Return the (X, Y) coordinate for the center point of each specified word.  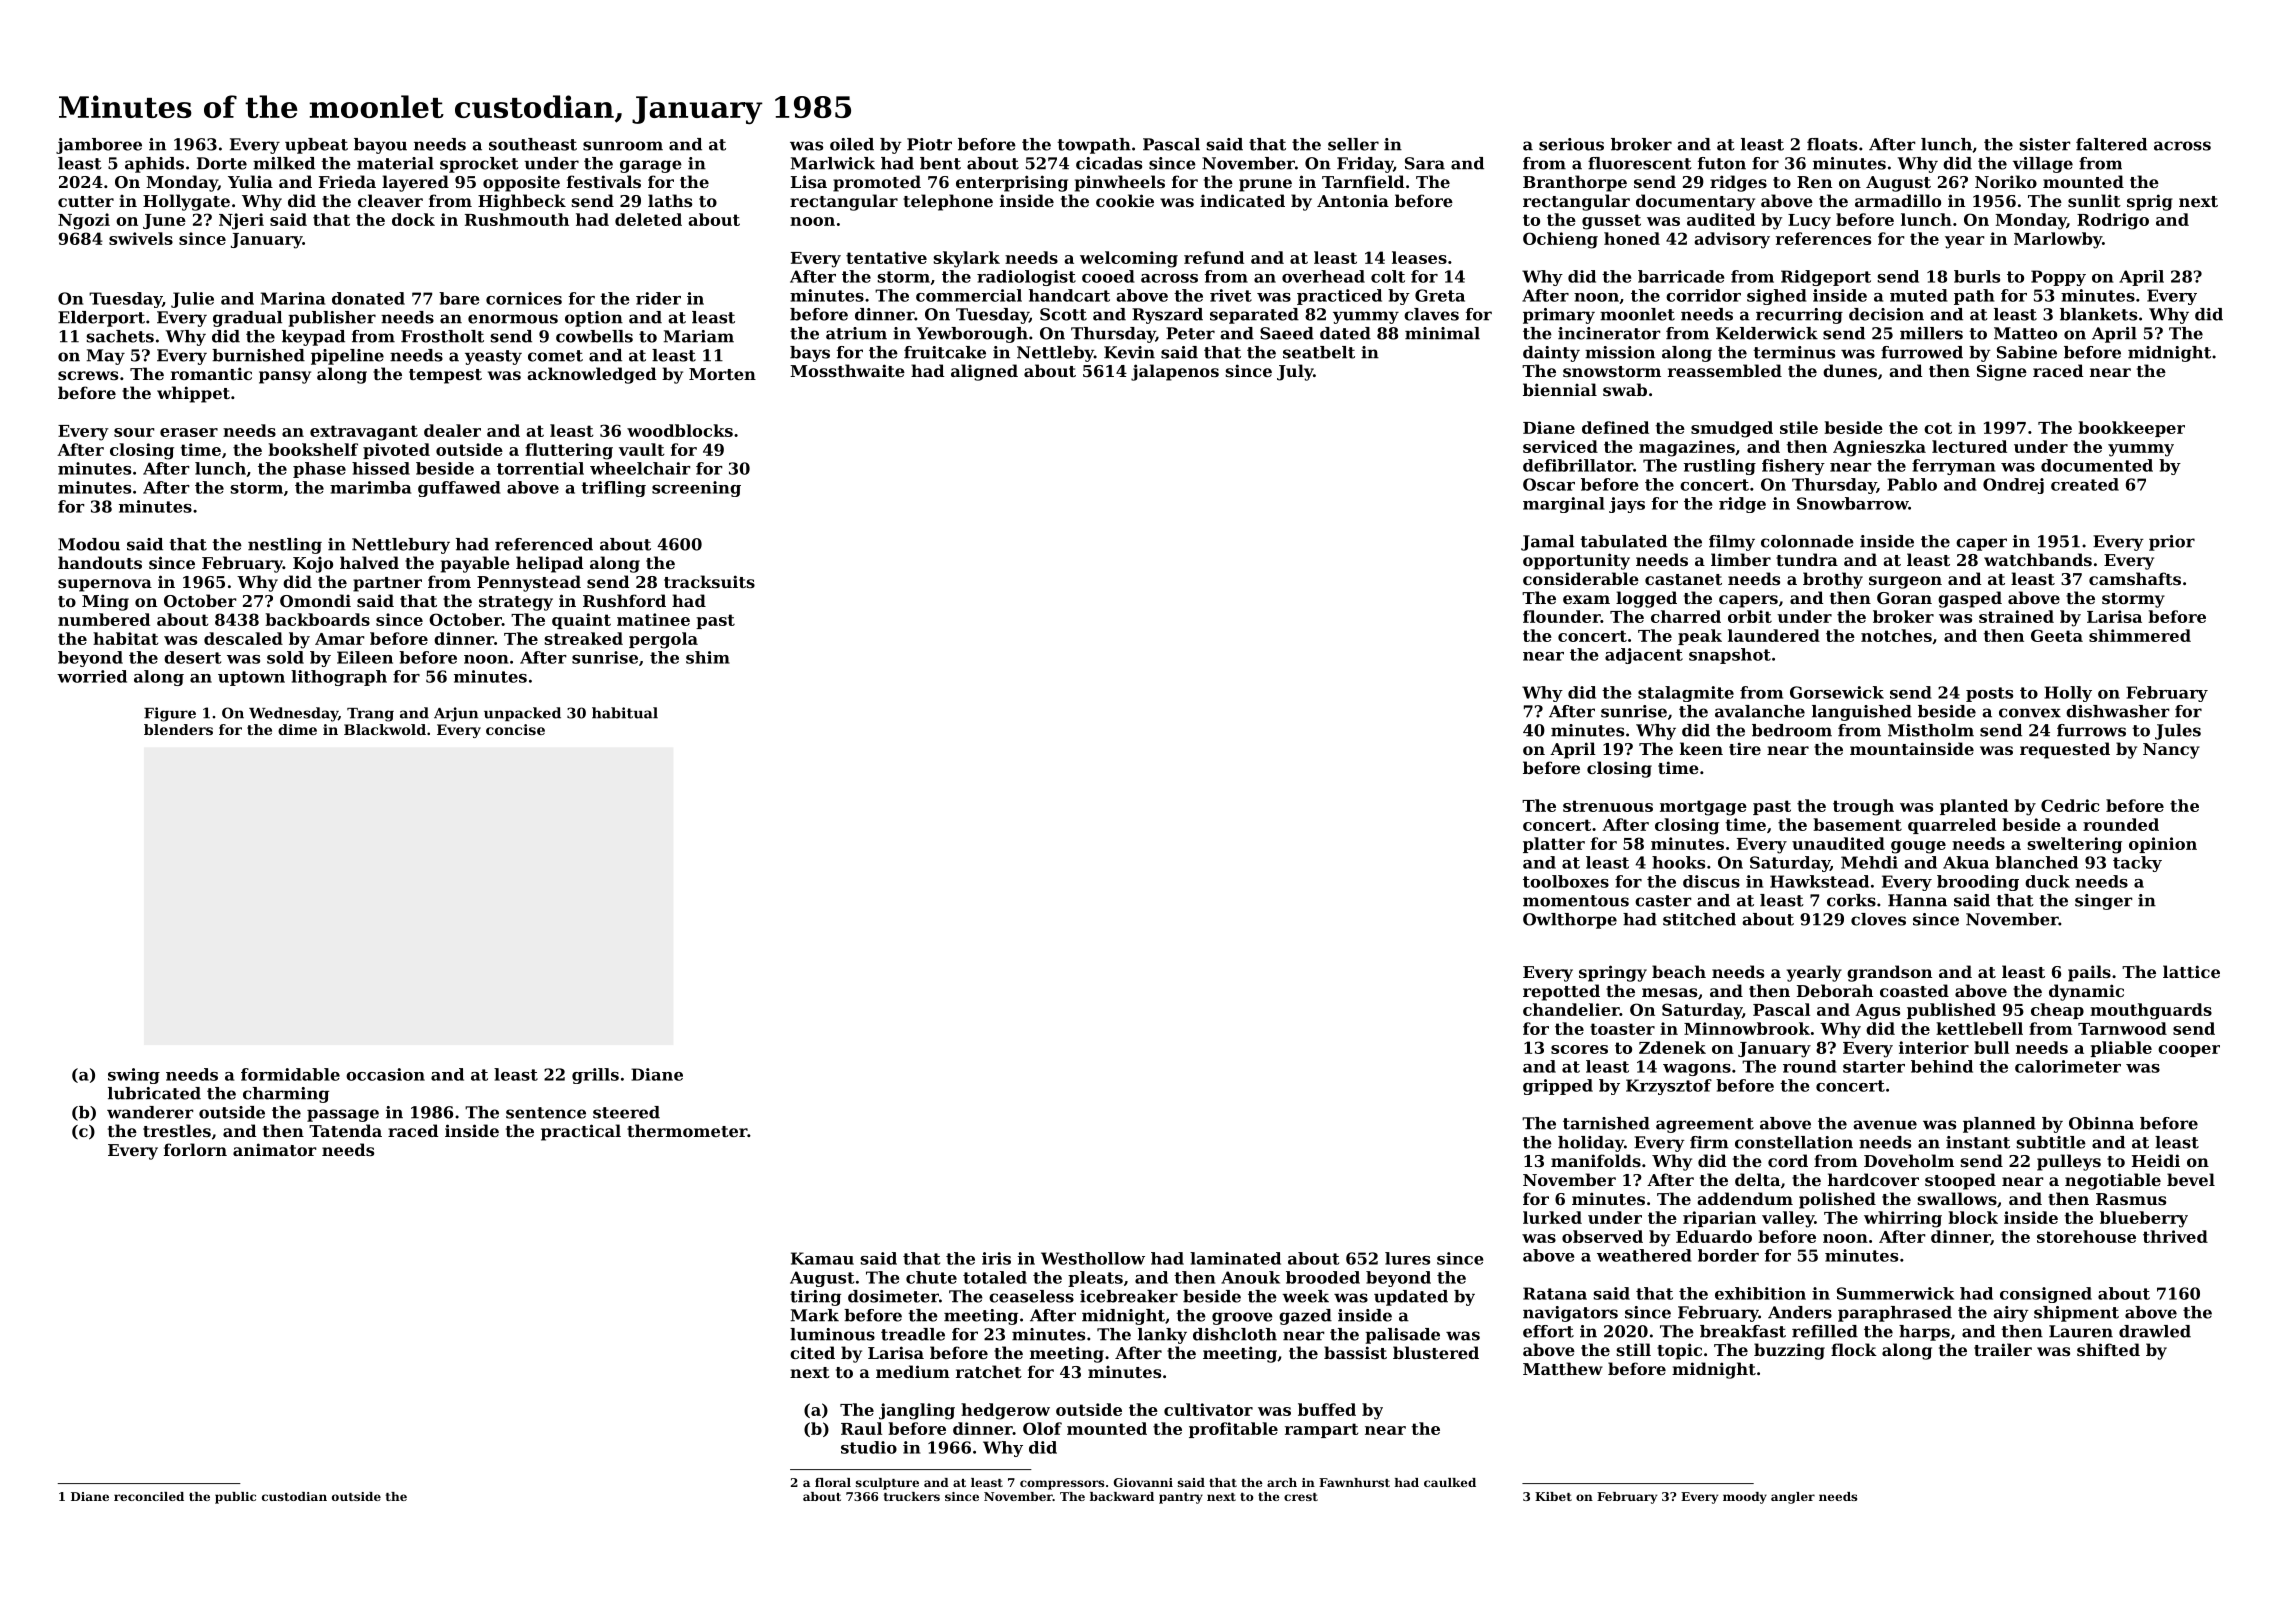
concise (515, 729)
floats (1832, 144)
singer (2104, 902)
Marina (293, 298)
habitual (625, 713)
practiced (1339, 297)
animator (275, 1149)
